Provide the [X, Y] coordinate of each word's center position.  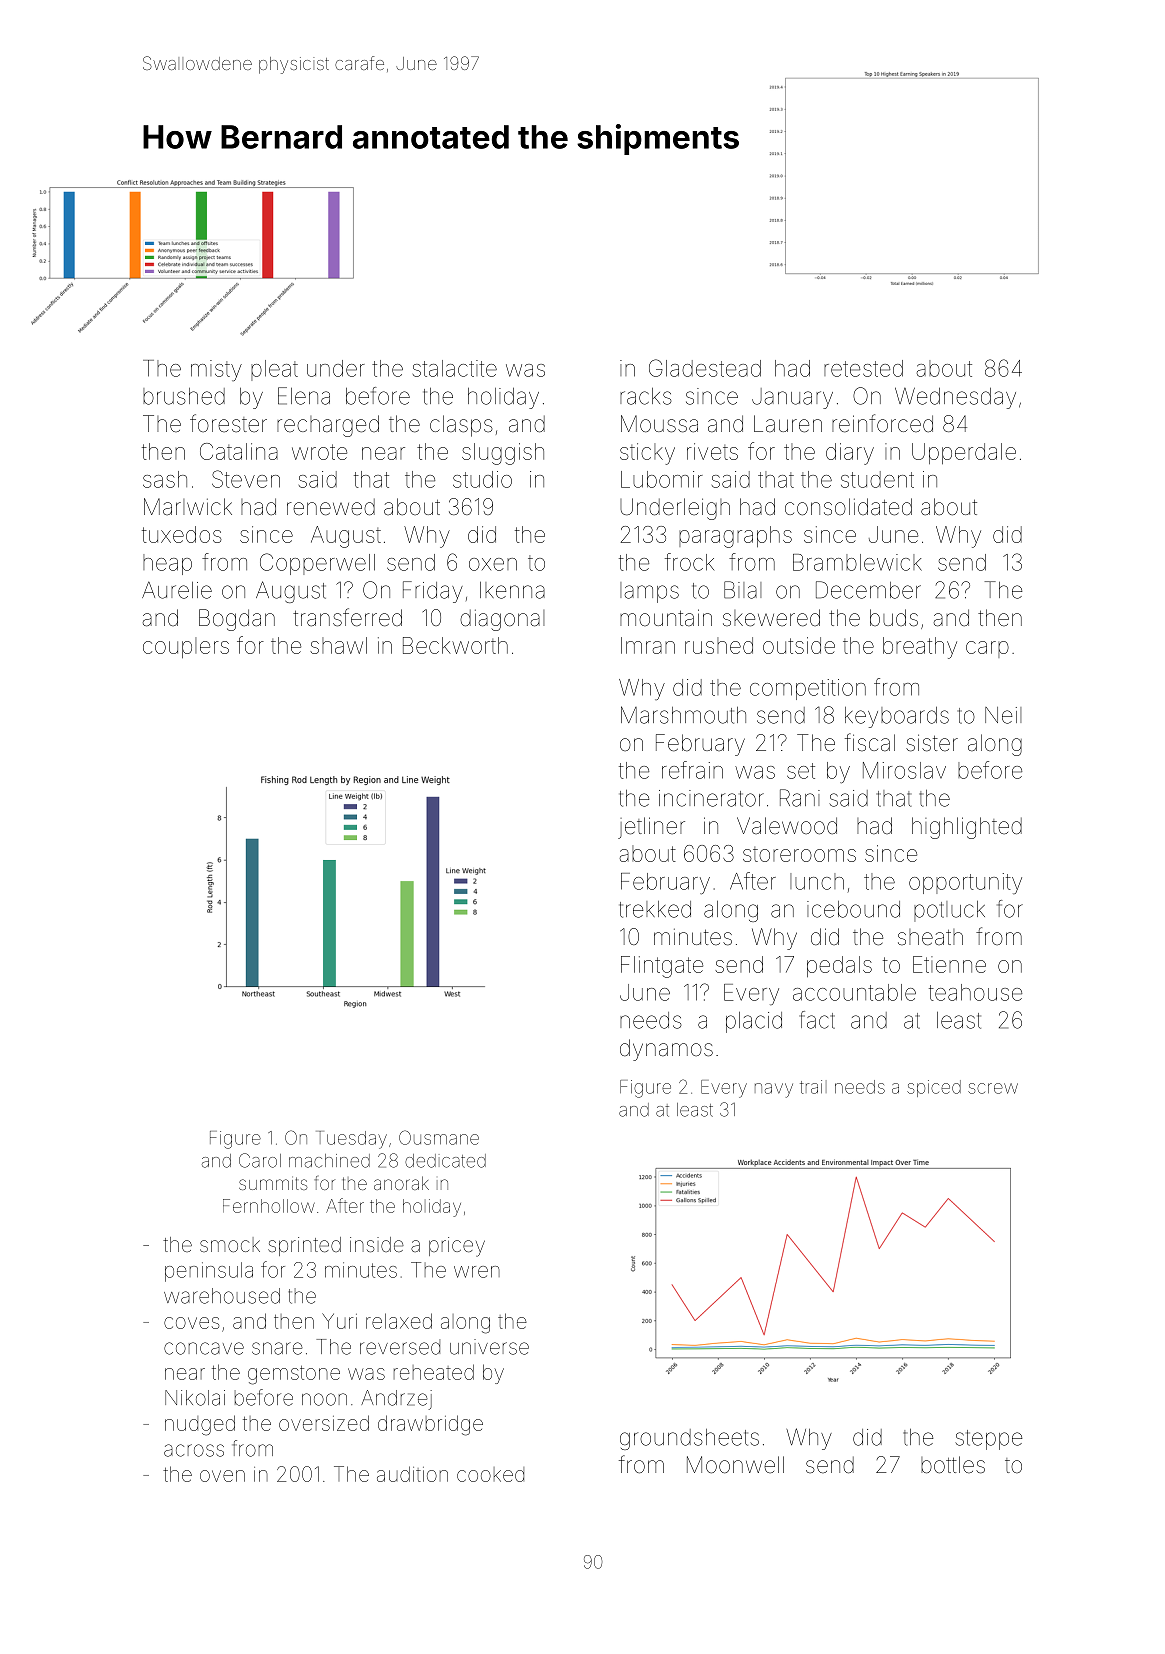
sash [165, 479]
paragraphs [735, 537]
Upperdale [964, 453]
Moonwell [735, 1465]
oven [222, 1476]
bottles [953, 1465]
